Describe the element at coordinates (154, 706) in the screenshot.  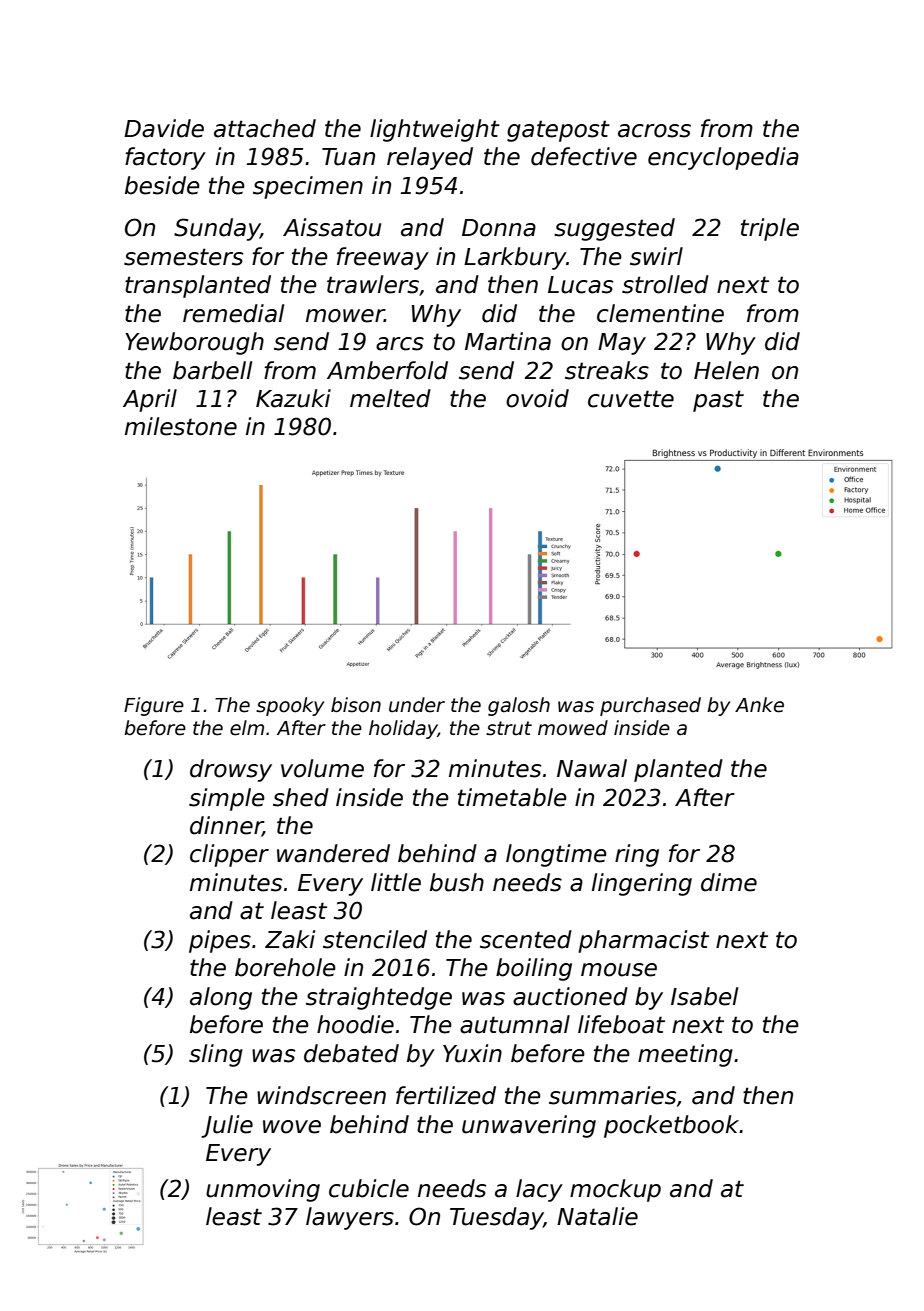
I see `Figure` at that location.
